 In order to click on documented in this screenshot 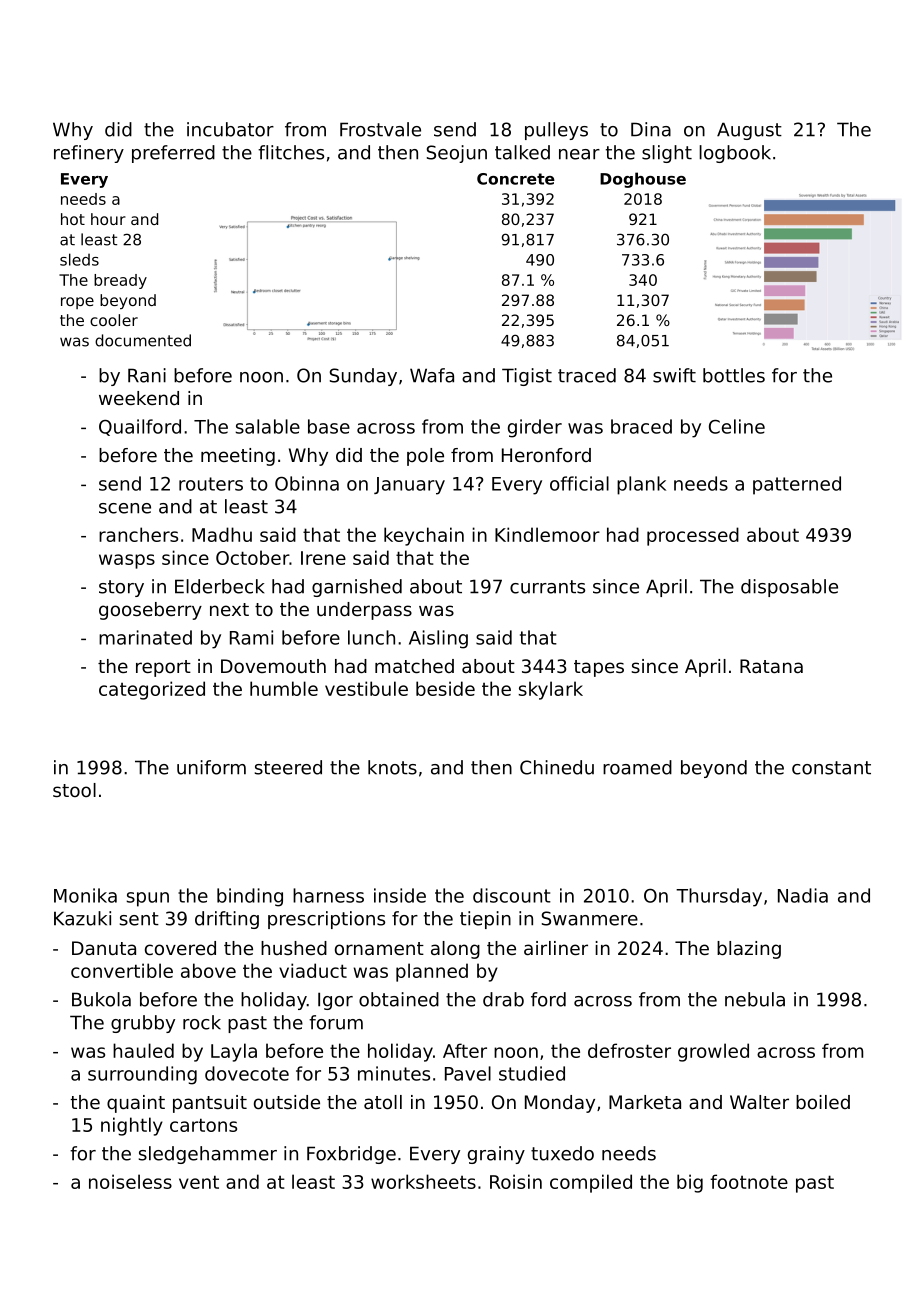, I will do `click(143, 340)`.
